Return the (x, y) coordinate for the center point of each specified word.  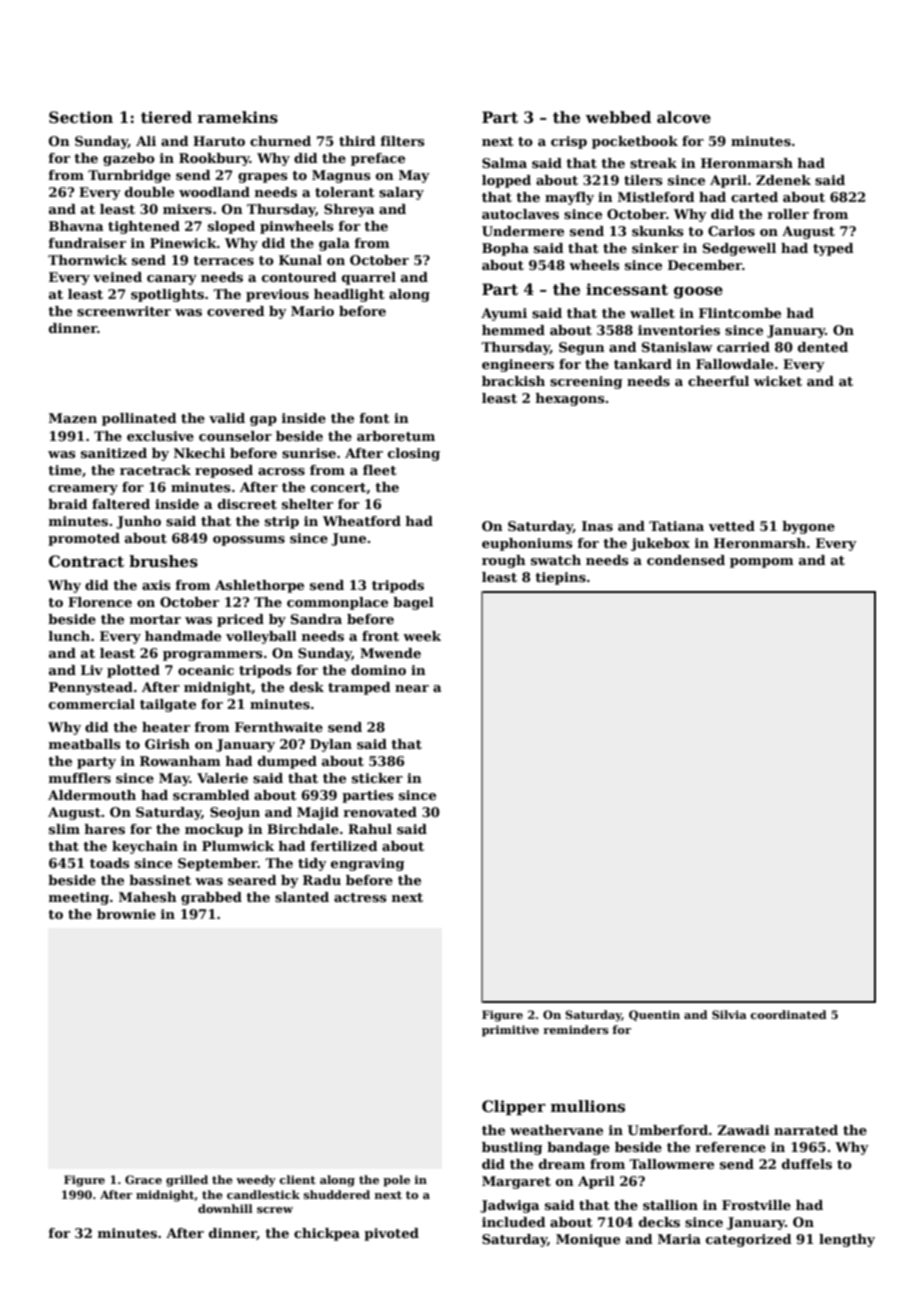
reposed (224, 471)
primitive (510, 1031)
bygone (808, 527)
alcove (684, 117)
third (357, 141)
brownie (126, 914)
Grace (143, 1179)
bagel (413, 603)
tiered (166, 117)
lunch (69, 636)
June (348, 539)
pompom (762, 563)
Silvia (729, 1014)
